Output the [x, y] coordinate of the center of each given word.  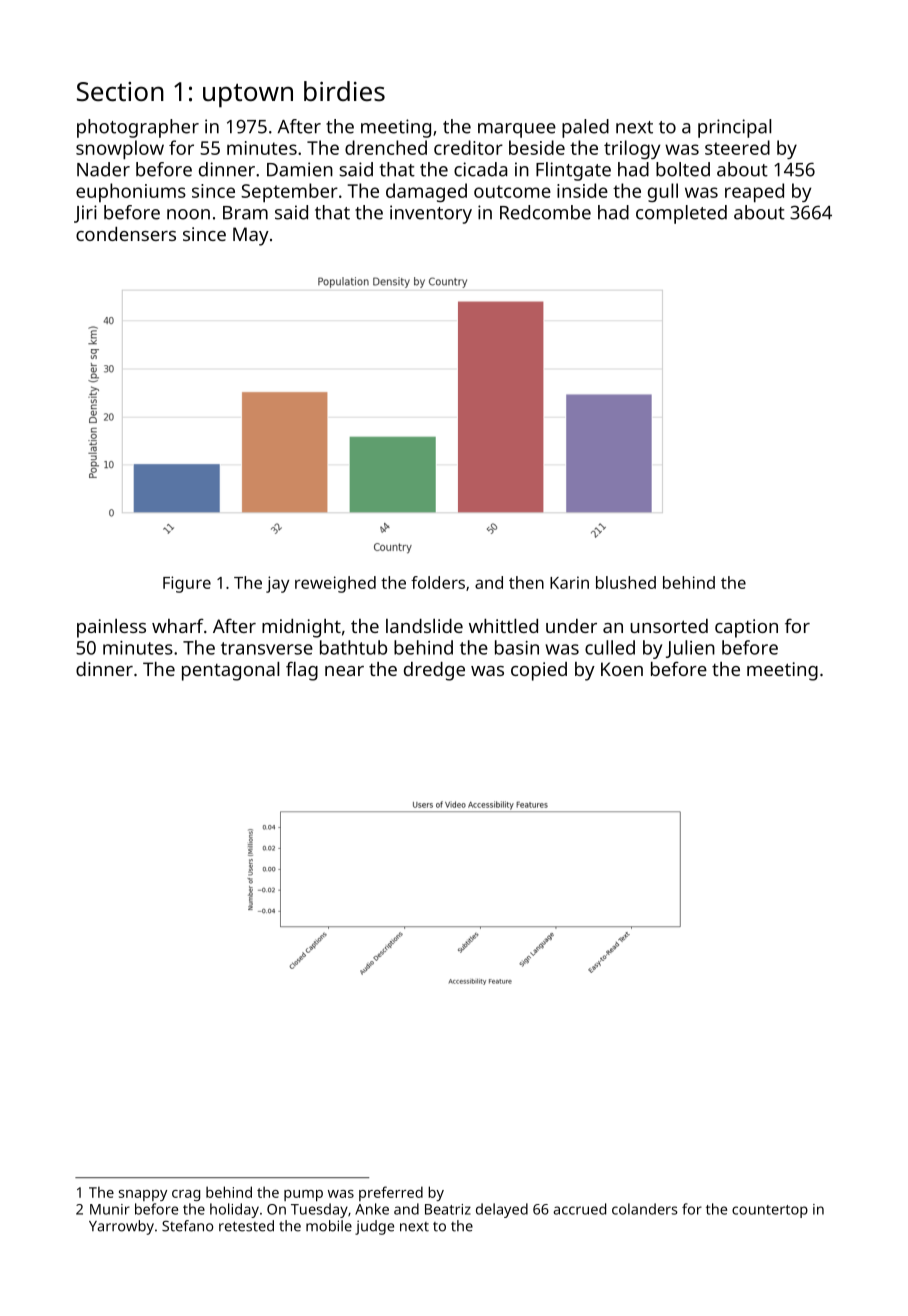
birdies [344, 91]
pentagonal [230, 671]
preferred [391, 1193]
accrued [579, 1209]
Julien [690, 649]
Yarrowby [121, 1227]
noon [188, 214]
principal [734, 128]
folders [438, 582]
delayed [502, 1210]
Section [120, 92]
